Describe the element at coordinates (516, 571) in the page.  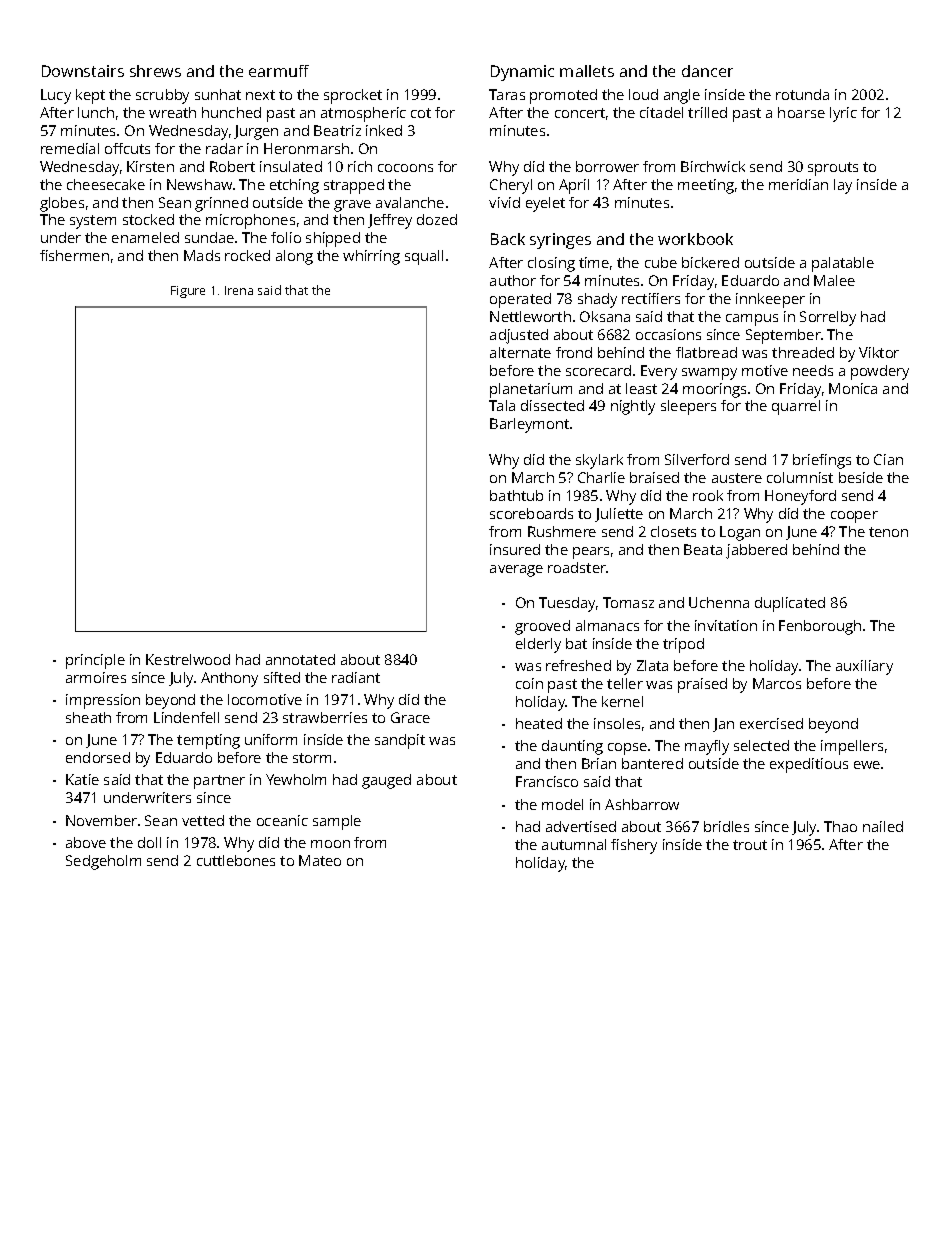
I see `average` at that location.
